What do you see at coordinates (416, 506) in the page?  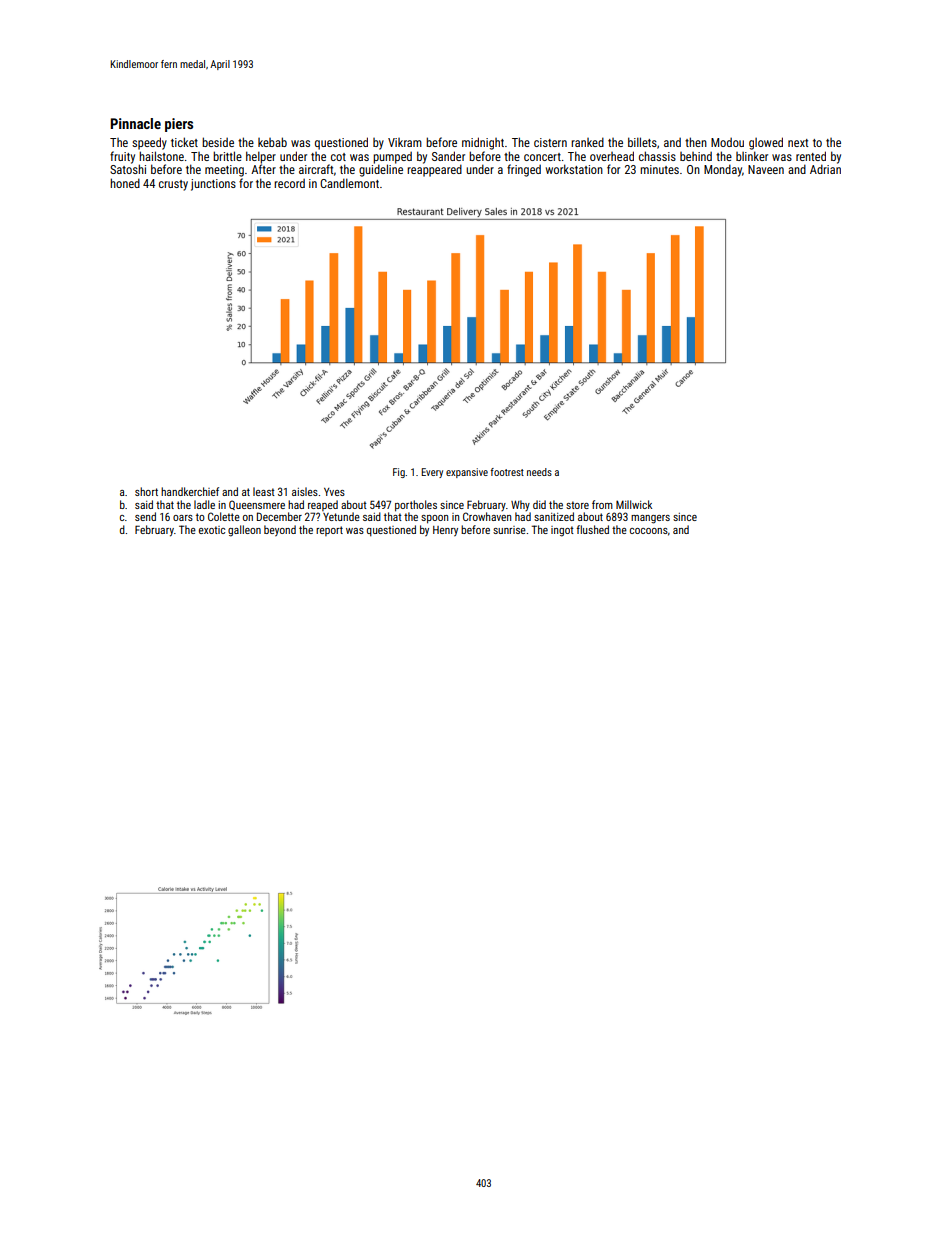 I see `portholes` at bounding box center [416, 506].
